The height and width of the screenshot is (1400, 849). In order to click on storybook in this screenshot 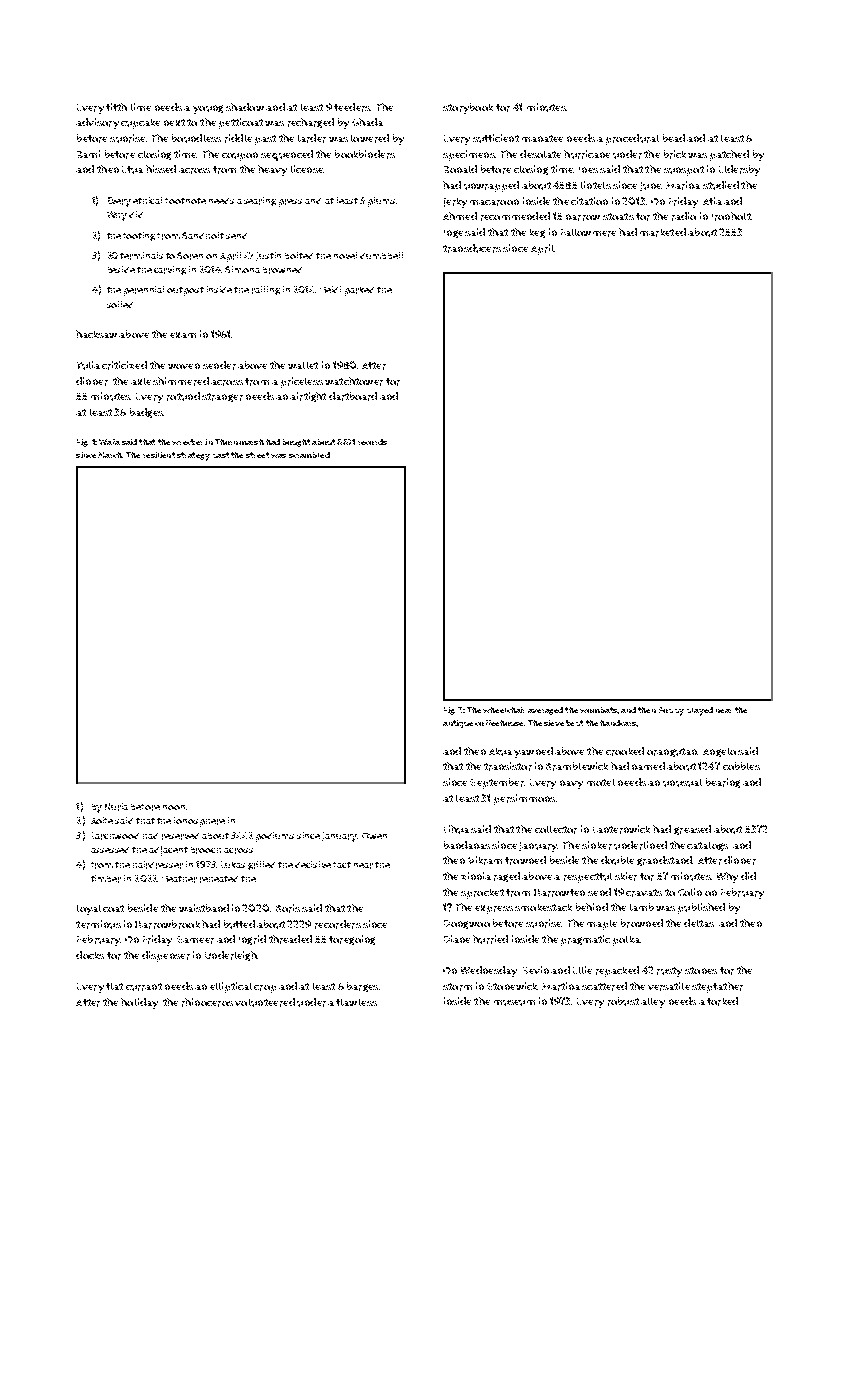, I will do `click(468, 108)`.
